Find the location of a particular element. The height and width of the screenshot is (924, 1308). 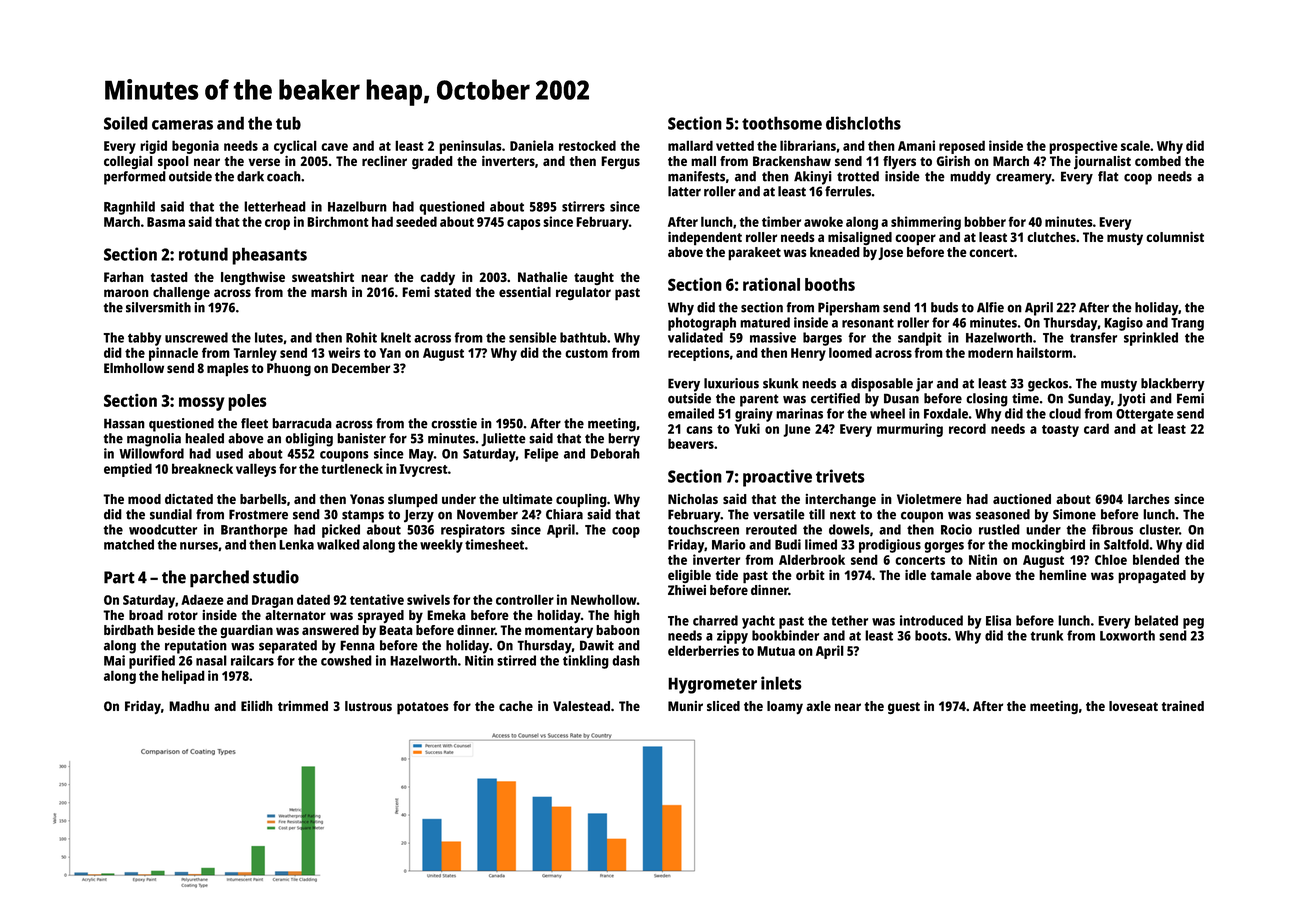

hailstorm is located at coordinates (1044, 352).
